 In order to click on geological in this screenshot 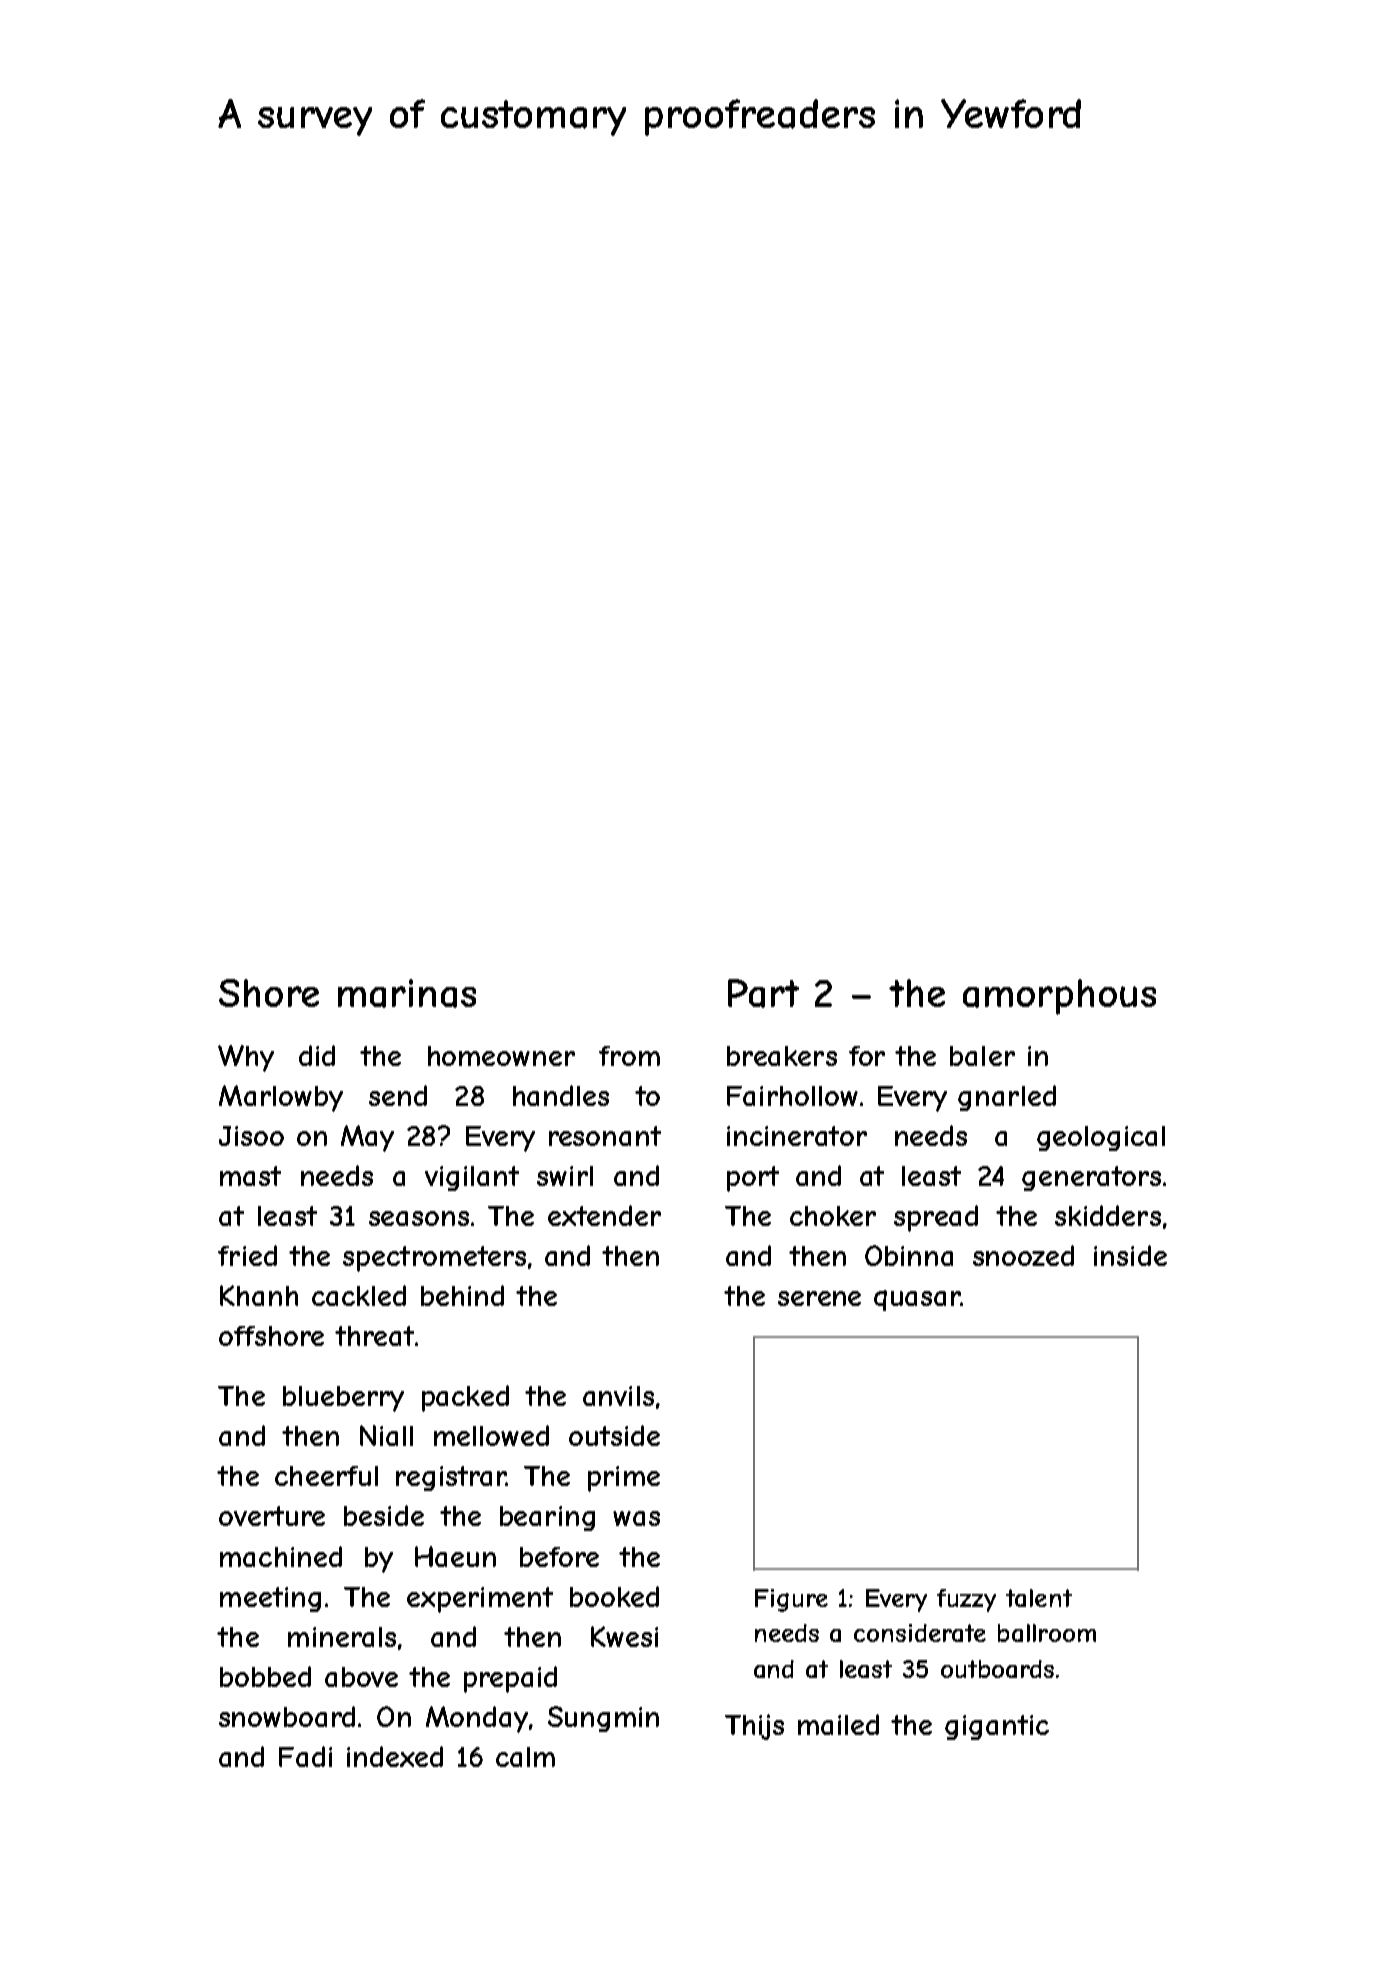, I will do `click(1101, 1138)`.
